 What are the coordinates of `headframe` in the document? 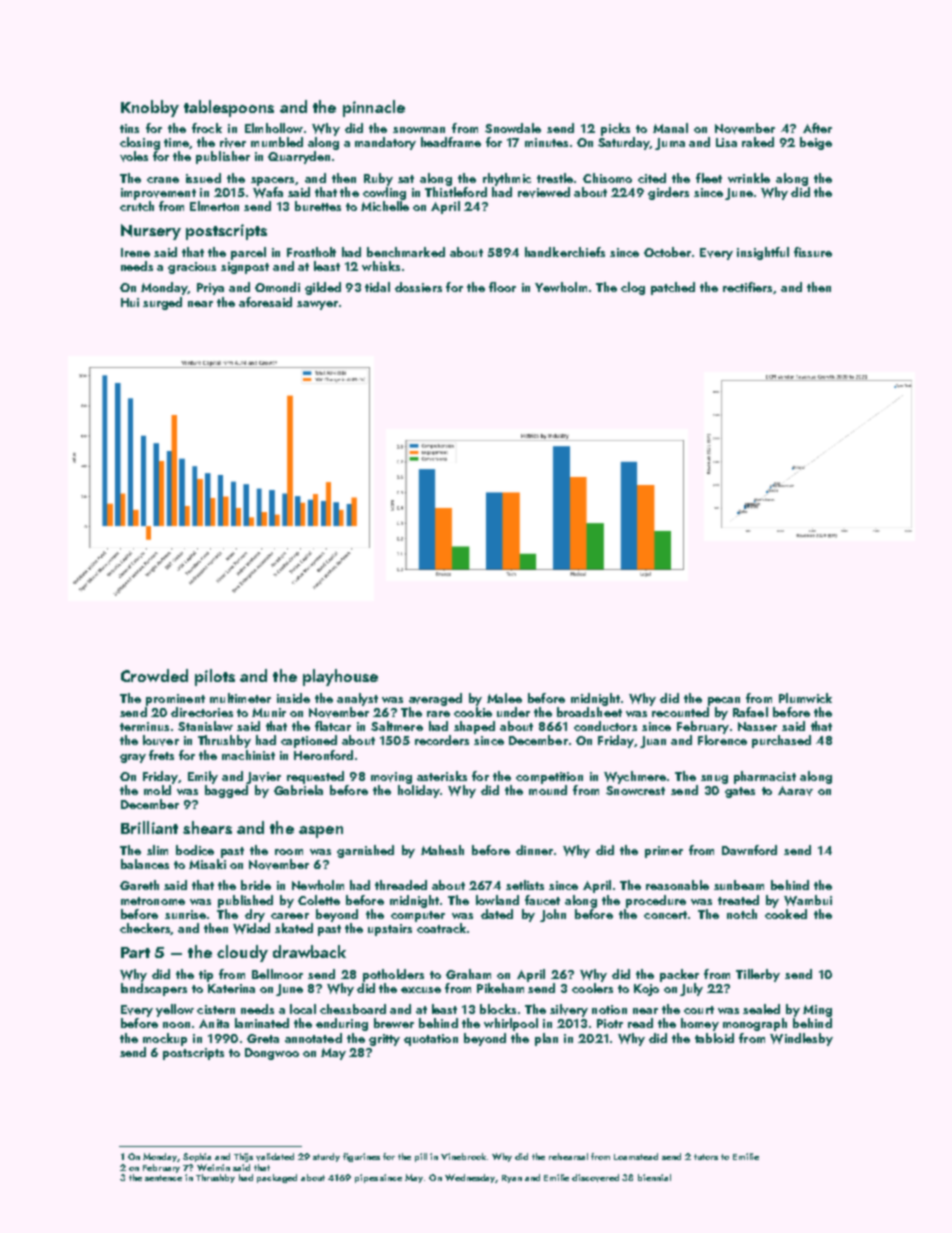 It's located at (451, 142).
